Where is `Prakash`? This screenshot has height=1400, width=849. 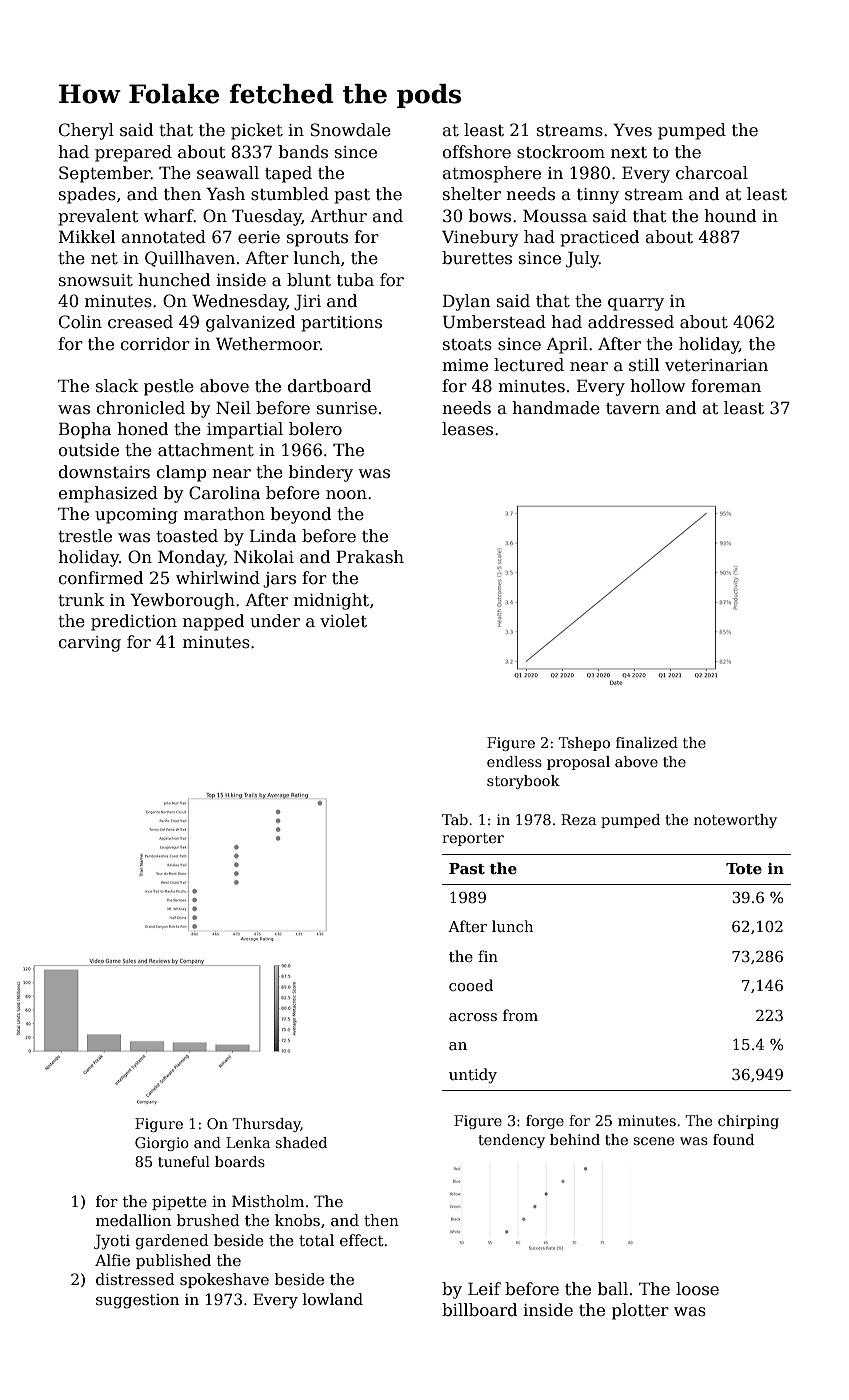 Prakash is located at coordinates (370, 557).
